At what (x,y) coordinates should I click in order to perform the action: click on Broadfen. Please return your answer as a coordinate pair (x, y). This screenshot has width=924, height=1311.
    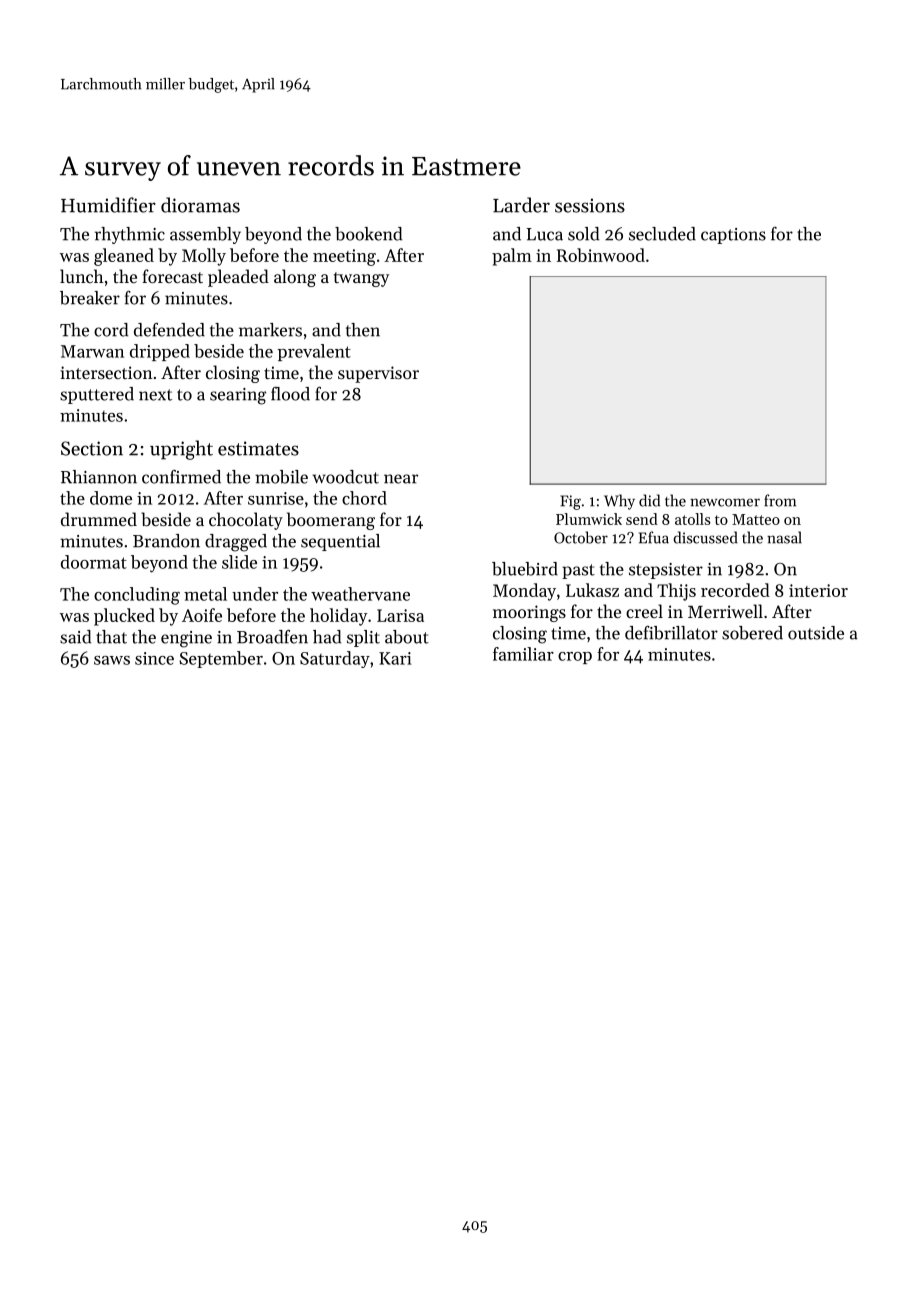
    Looking at the image, I should click on (272, 637).
